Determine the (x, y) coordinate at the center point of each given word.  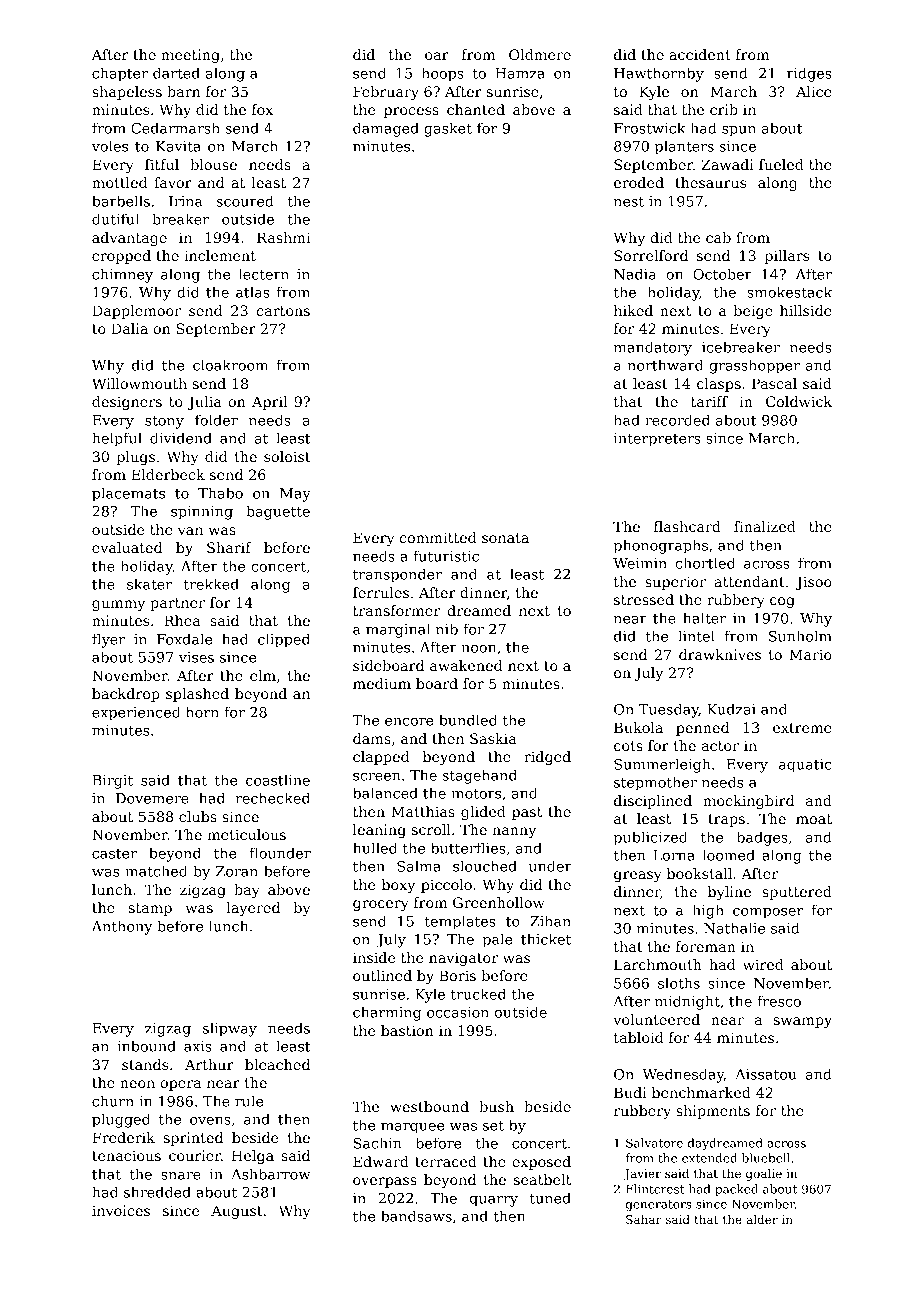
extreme (802, 728)
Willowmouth (139, 383)
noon (478, 649)
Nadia (635, 274)
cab (718, 237)
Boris (457, 975)
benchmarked (701, 1092)
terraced (446, 1161)
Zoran (237, 871)
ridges (809, 74)
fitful (162, 164)
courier (195, 1155)
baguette (278, 512)
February (386, 93)
